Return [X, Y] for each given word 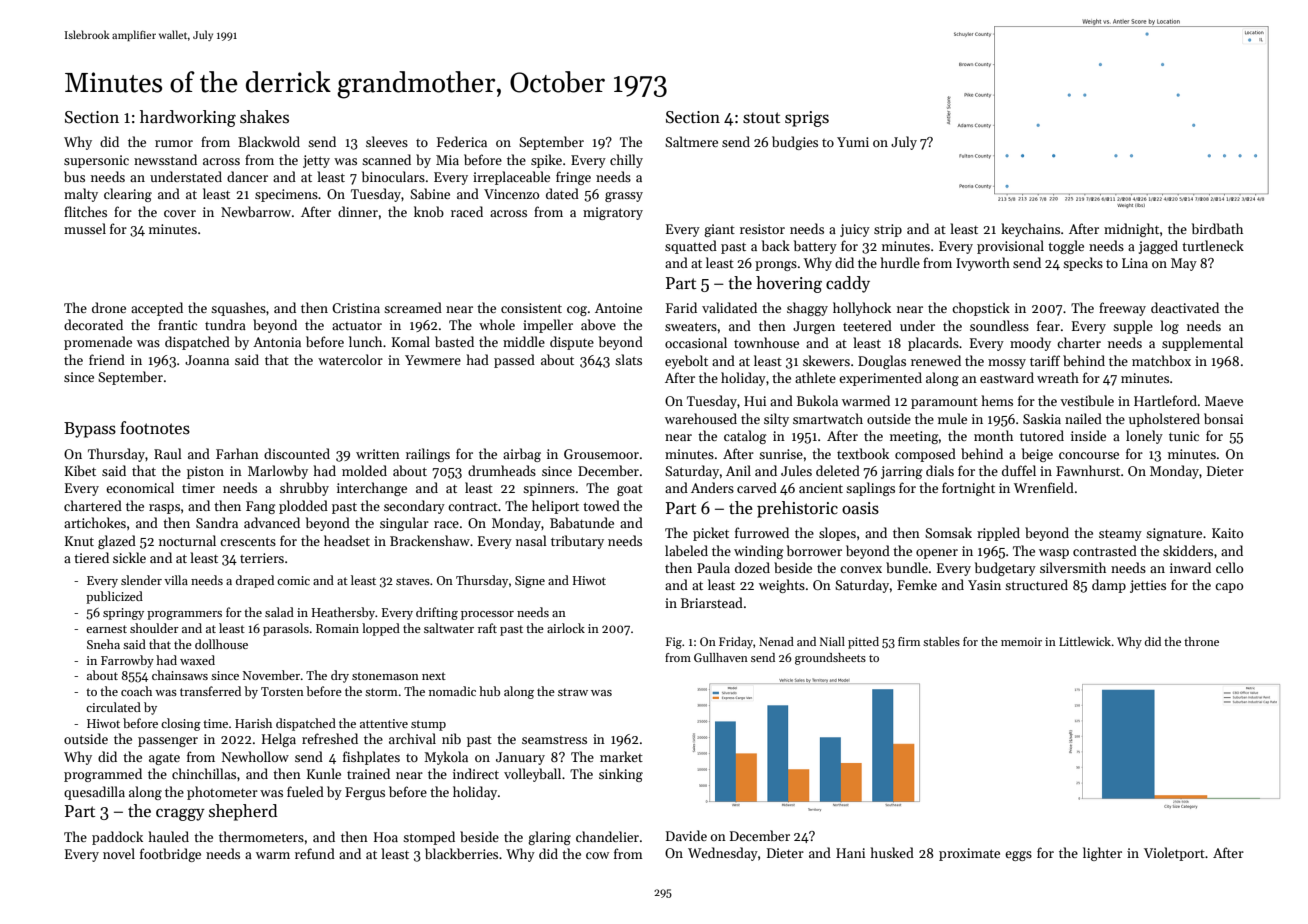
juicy [855, 230]
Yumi [853, 142]
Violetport [1174, 854]
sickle [129, 557]
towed [601, 505]
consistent [531, 308]
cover [180, 213]
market [621, 756]
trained [368, 773]
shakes [264, 117]
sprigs [807, 119]
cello [1229, 567]
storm [381, 692]
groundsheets [830, 659]
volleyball [532, 775]
